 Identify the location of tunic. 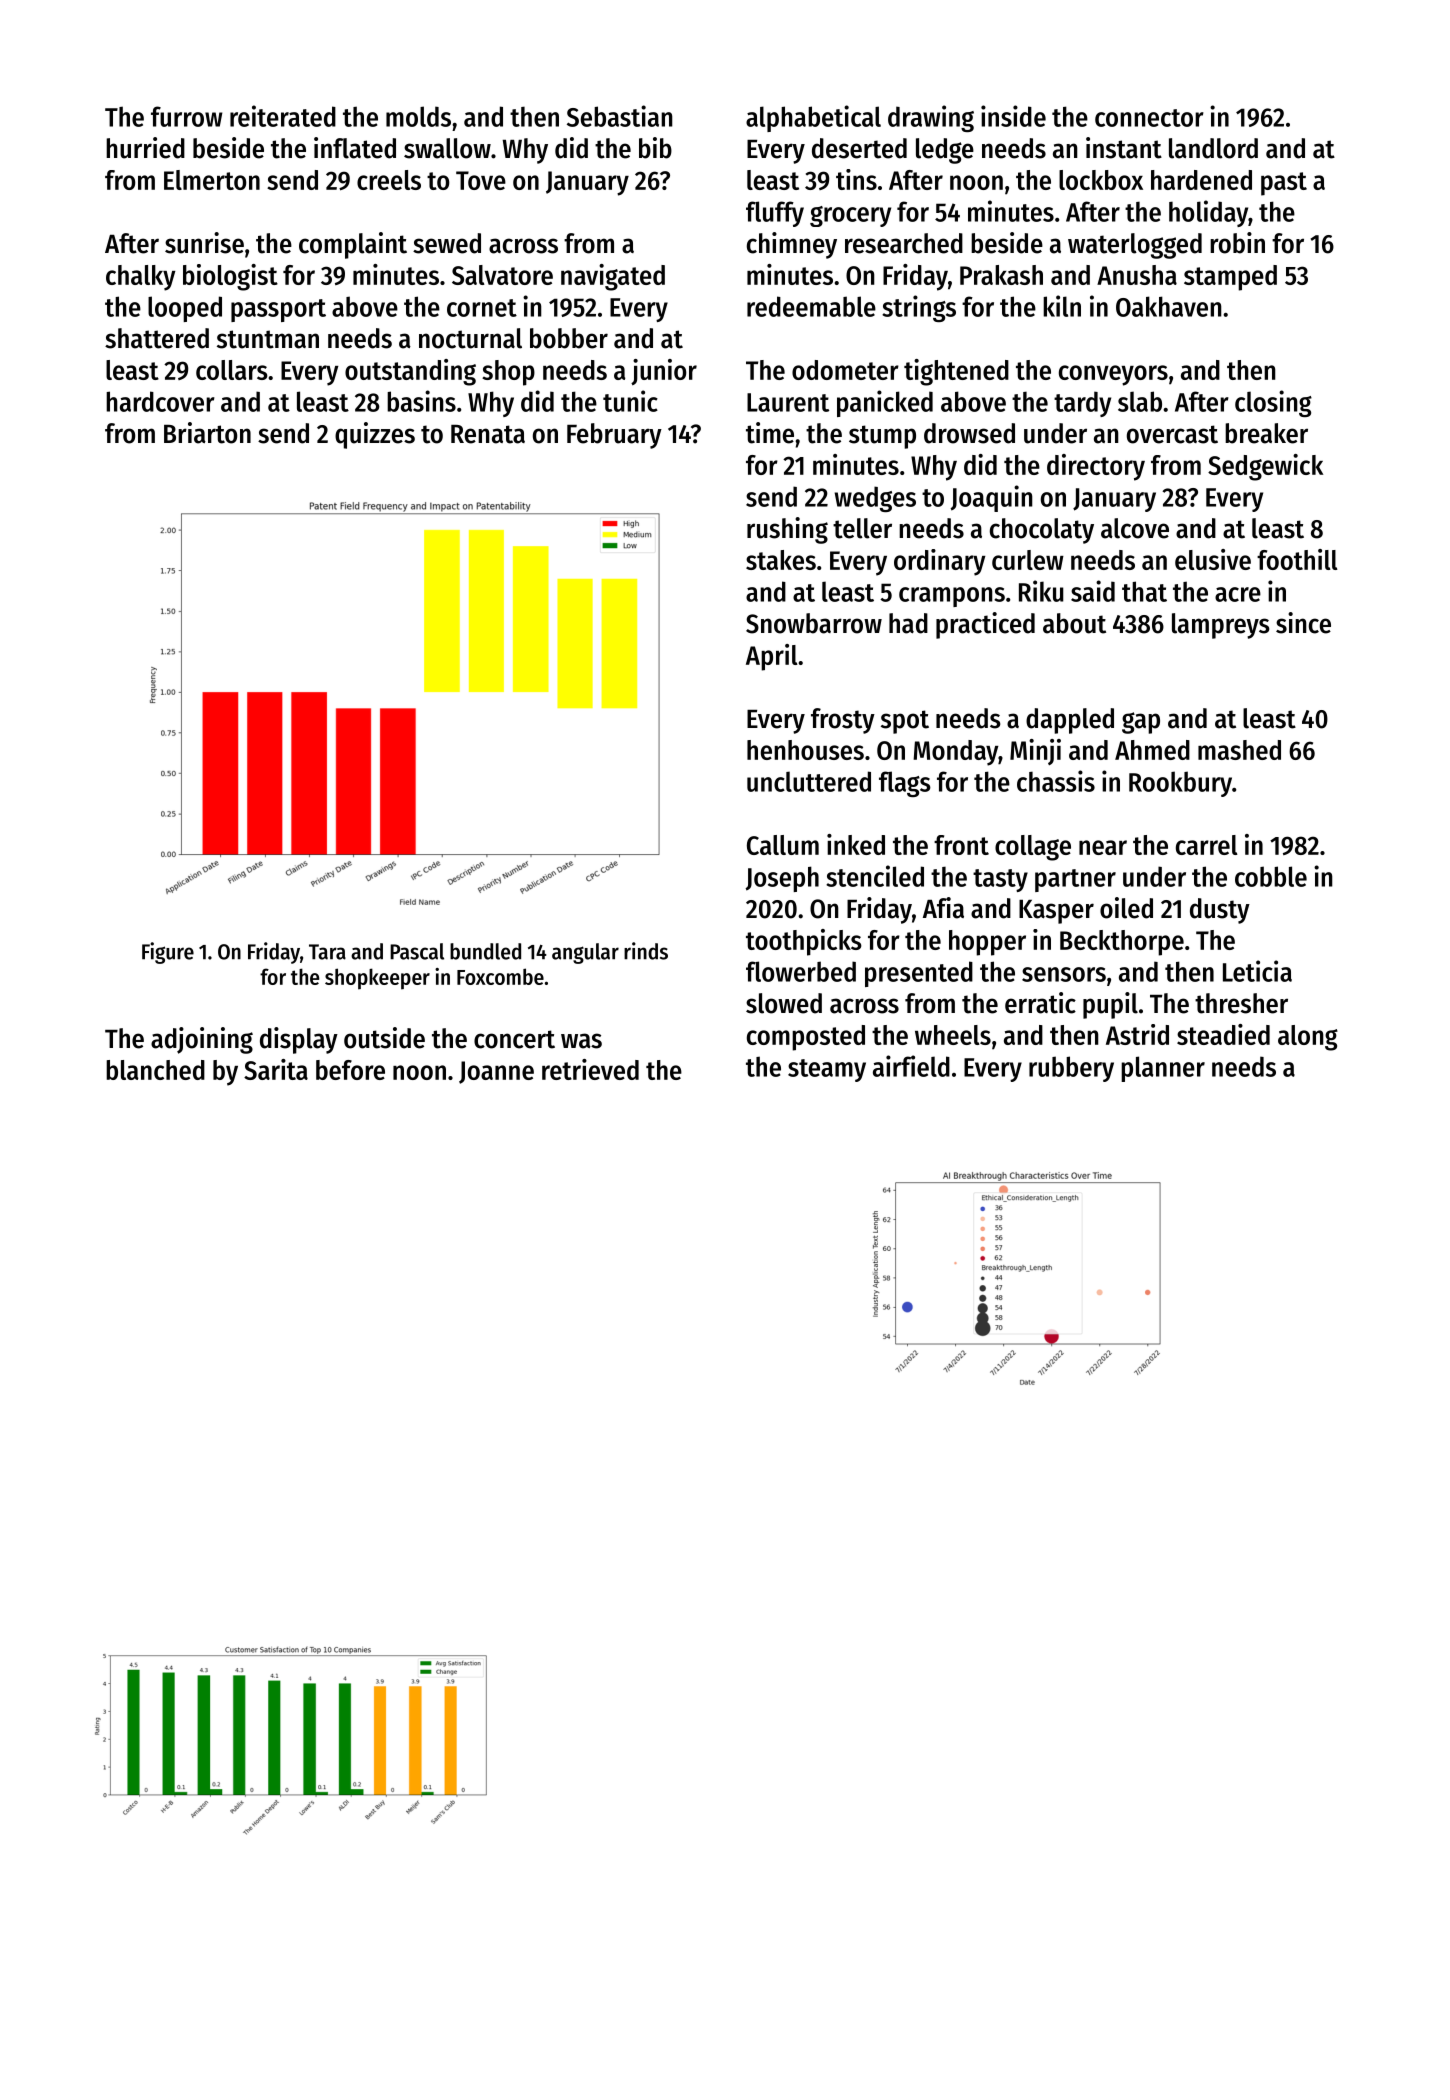
(630, 401).
